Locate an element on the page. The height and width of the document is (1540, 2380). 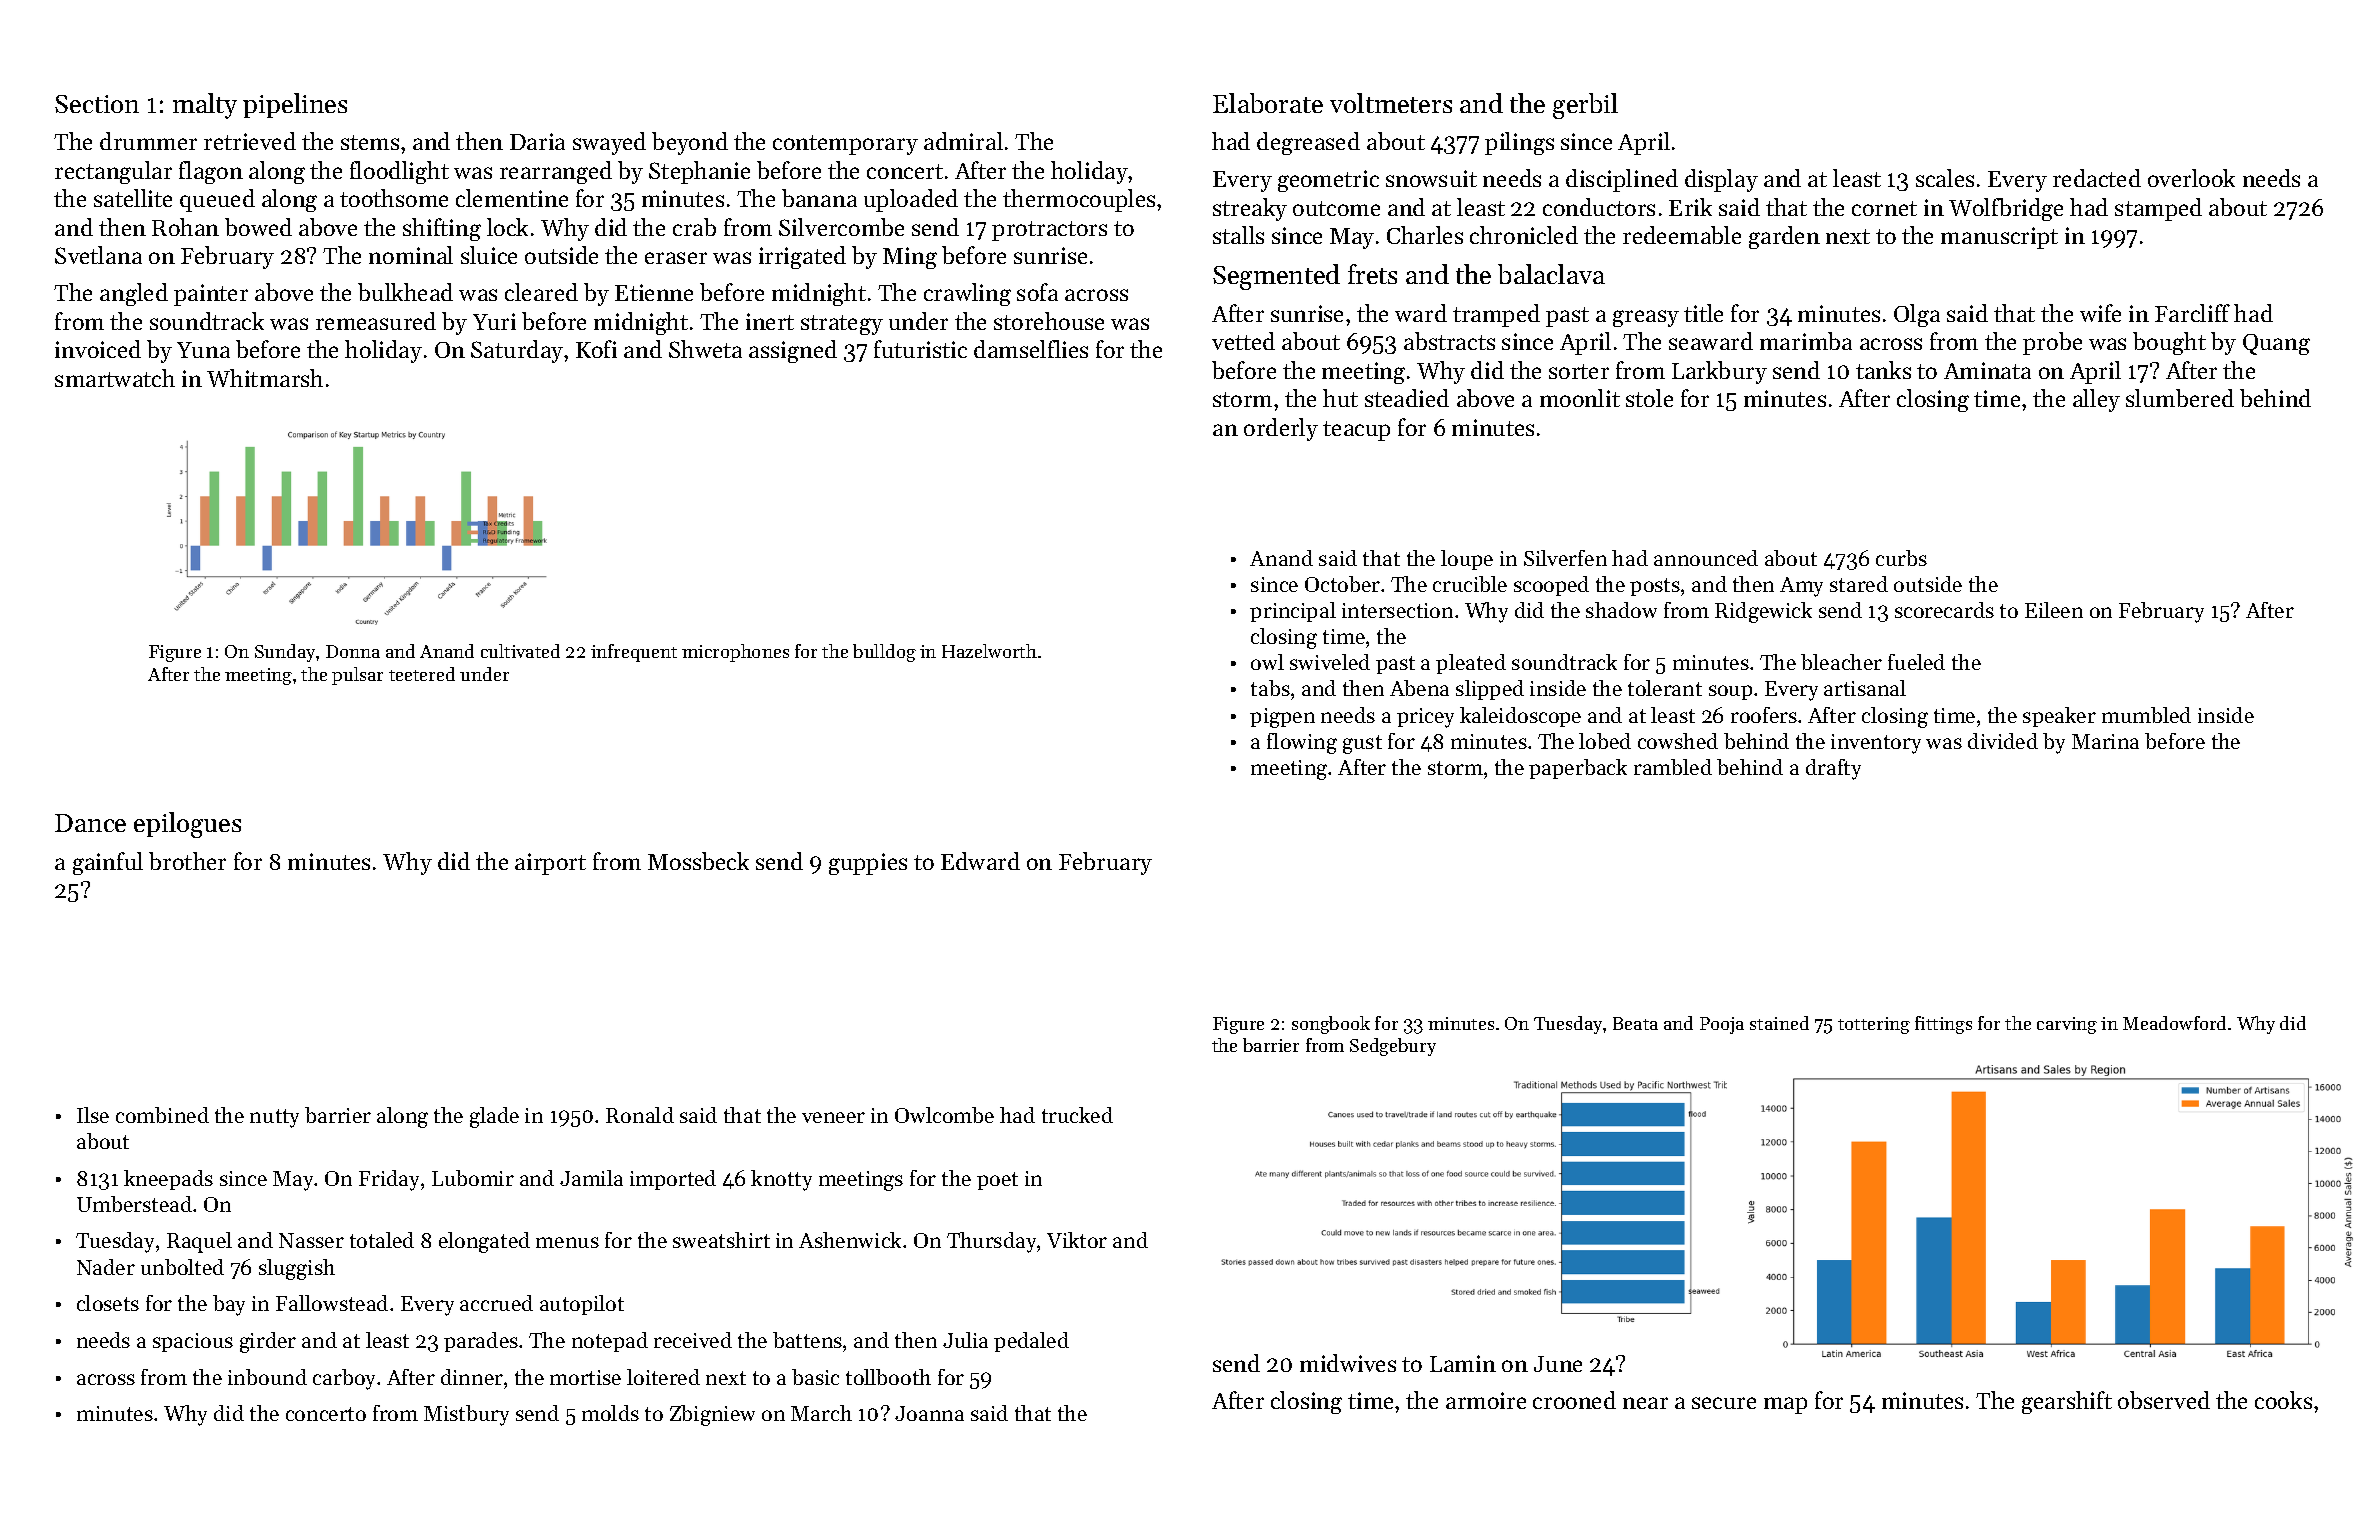
Mistbury is located at coordinates (466, 1415).
